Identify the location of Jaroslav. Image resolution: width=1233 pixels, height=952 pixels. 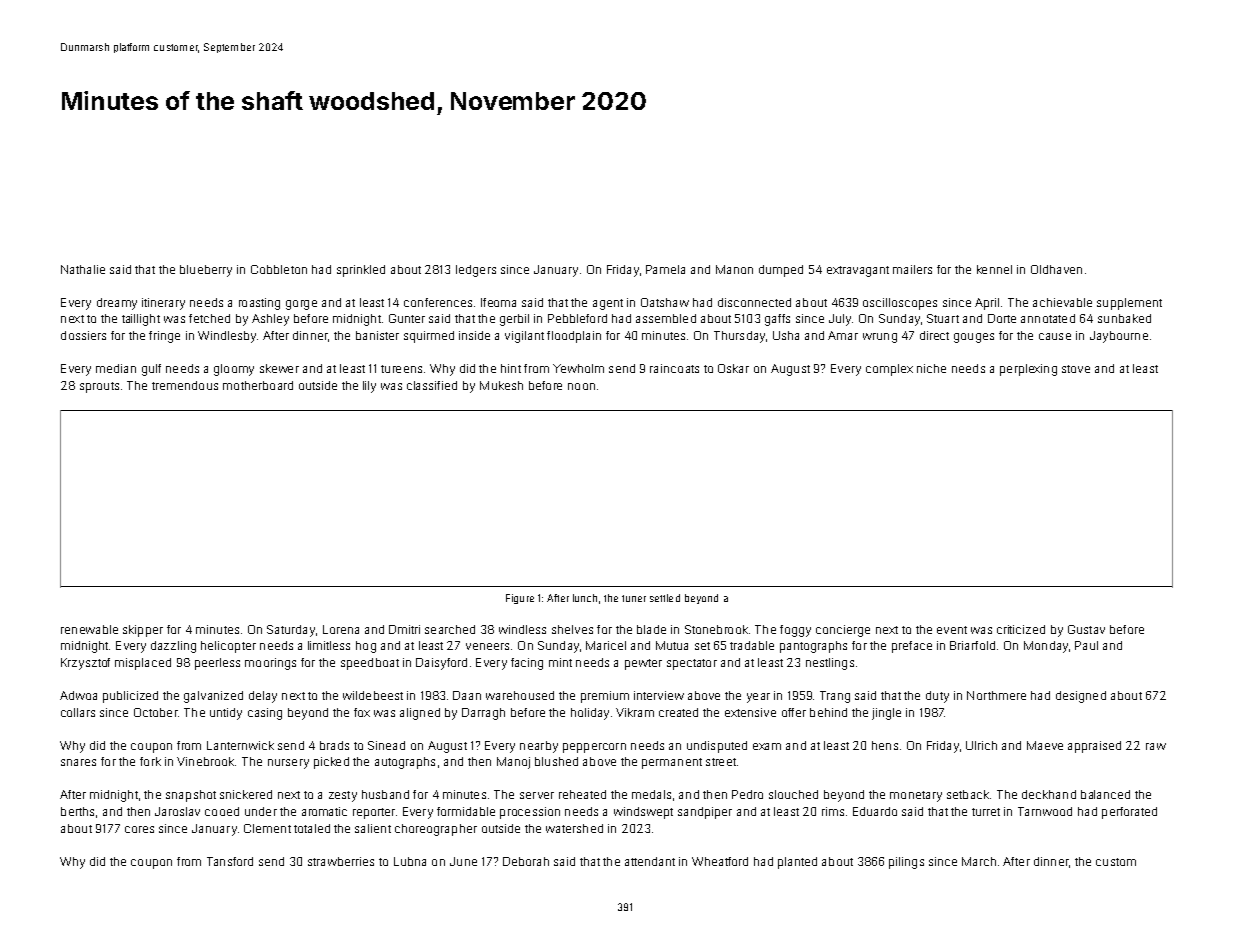
(177, 811).
